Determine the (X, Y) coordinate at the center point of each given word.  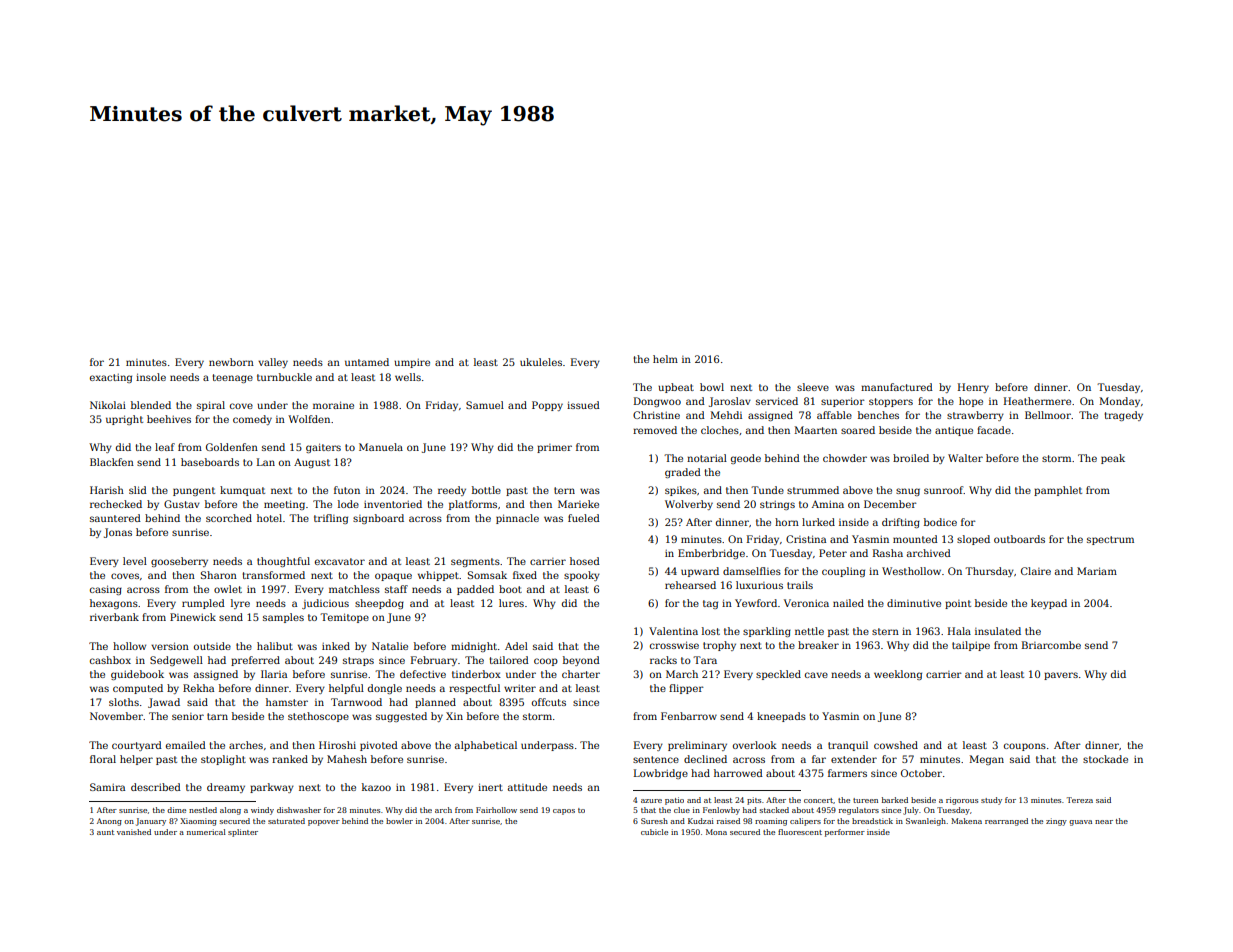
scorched (229, 518)
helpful (346, 689)
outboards (1019, 539)
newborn (231, 362)
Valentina (673, 631)
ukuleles (541, 362)
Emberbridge (711, 554)
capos (564, 812)
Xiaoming (198, 822)
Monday (1120, 402)
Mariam (1097, 571)
